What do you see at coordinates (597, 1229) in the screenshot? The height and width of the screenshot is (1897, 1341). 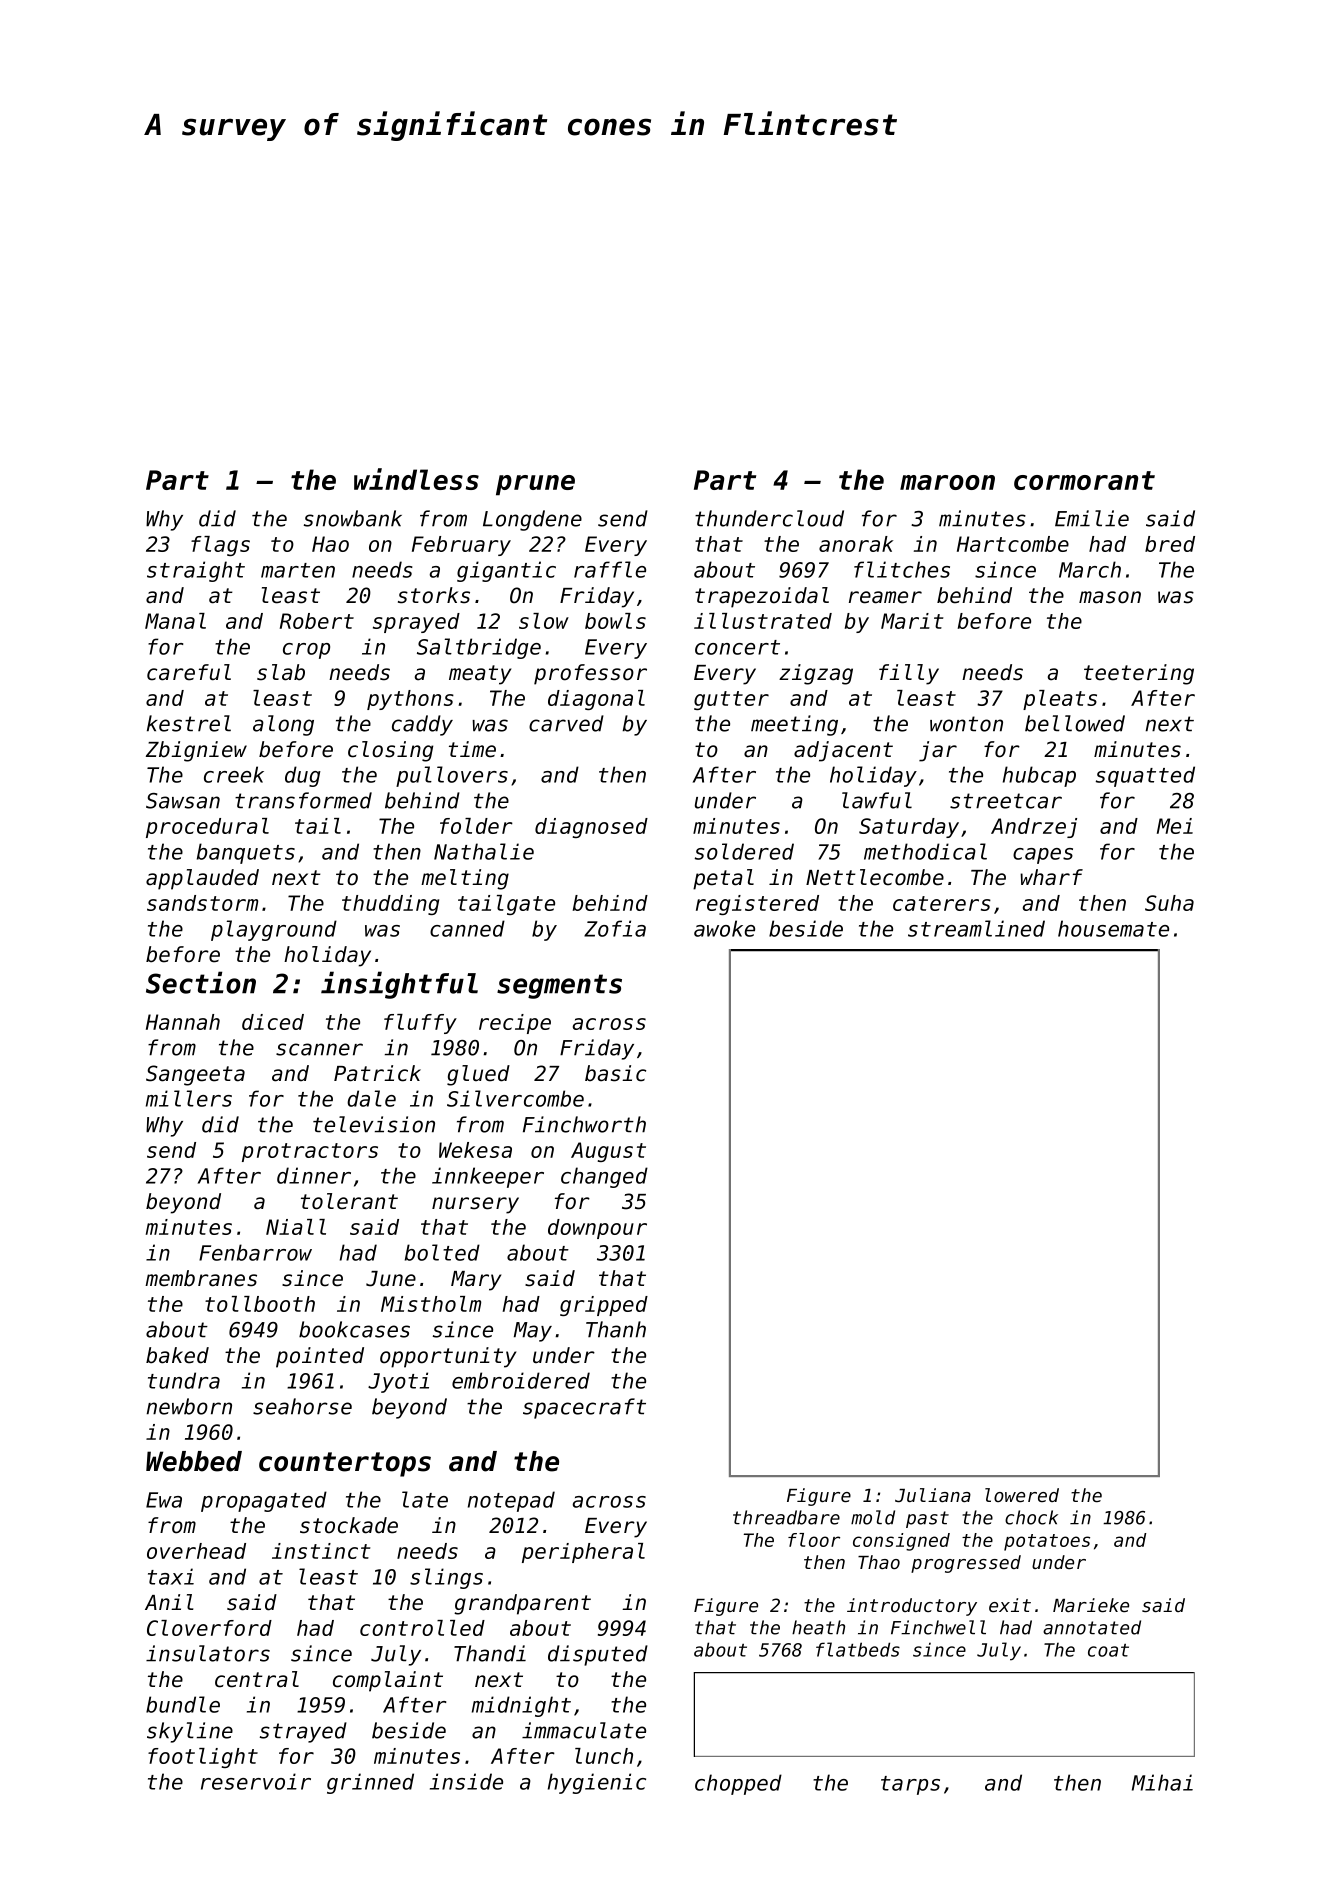 I see `downpour` at bounding box center [597, 1229].
